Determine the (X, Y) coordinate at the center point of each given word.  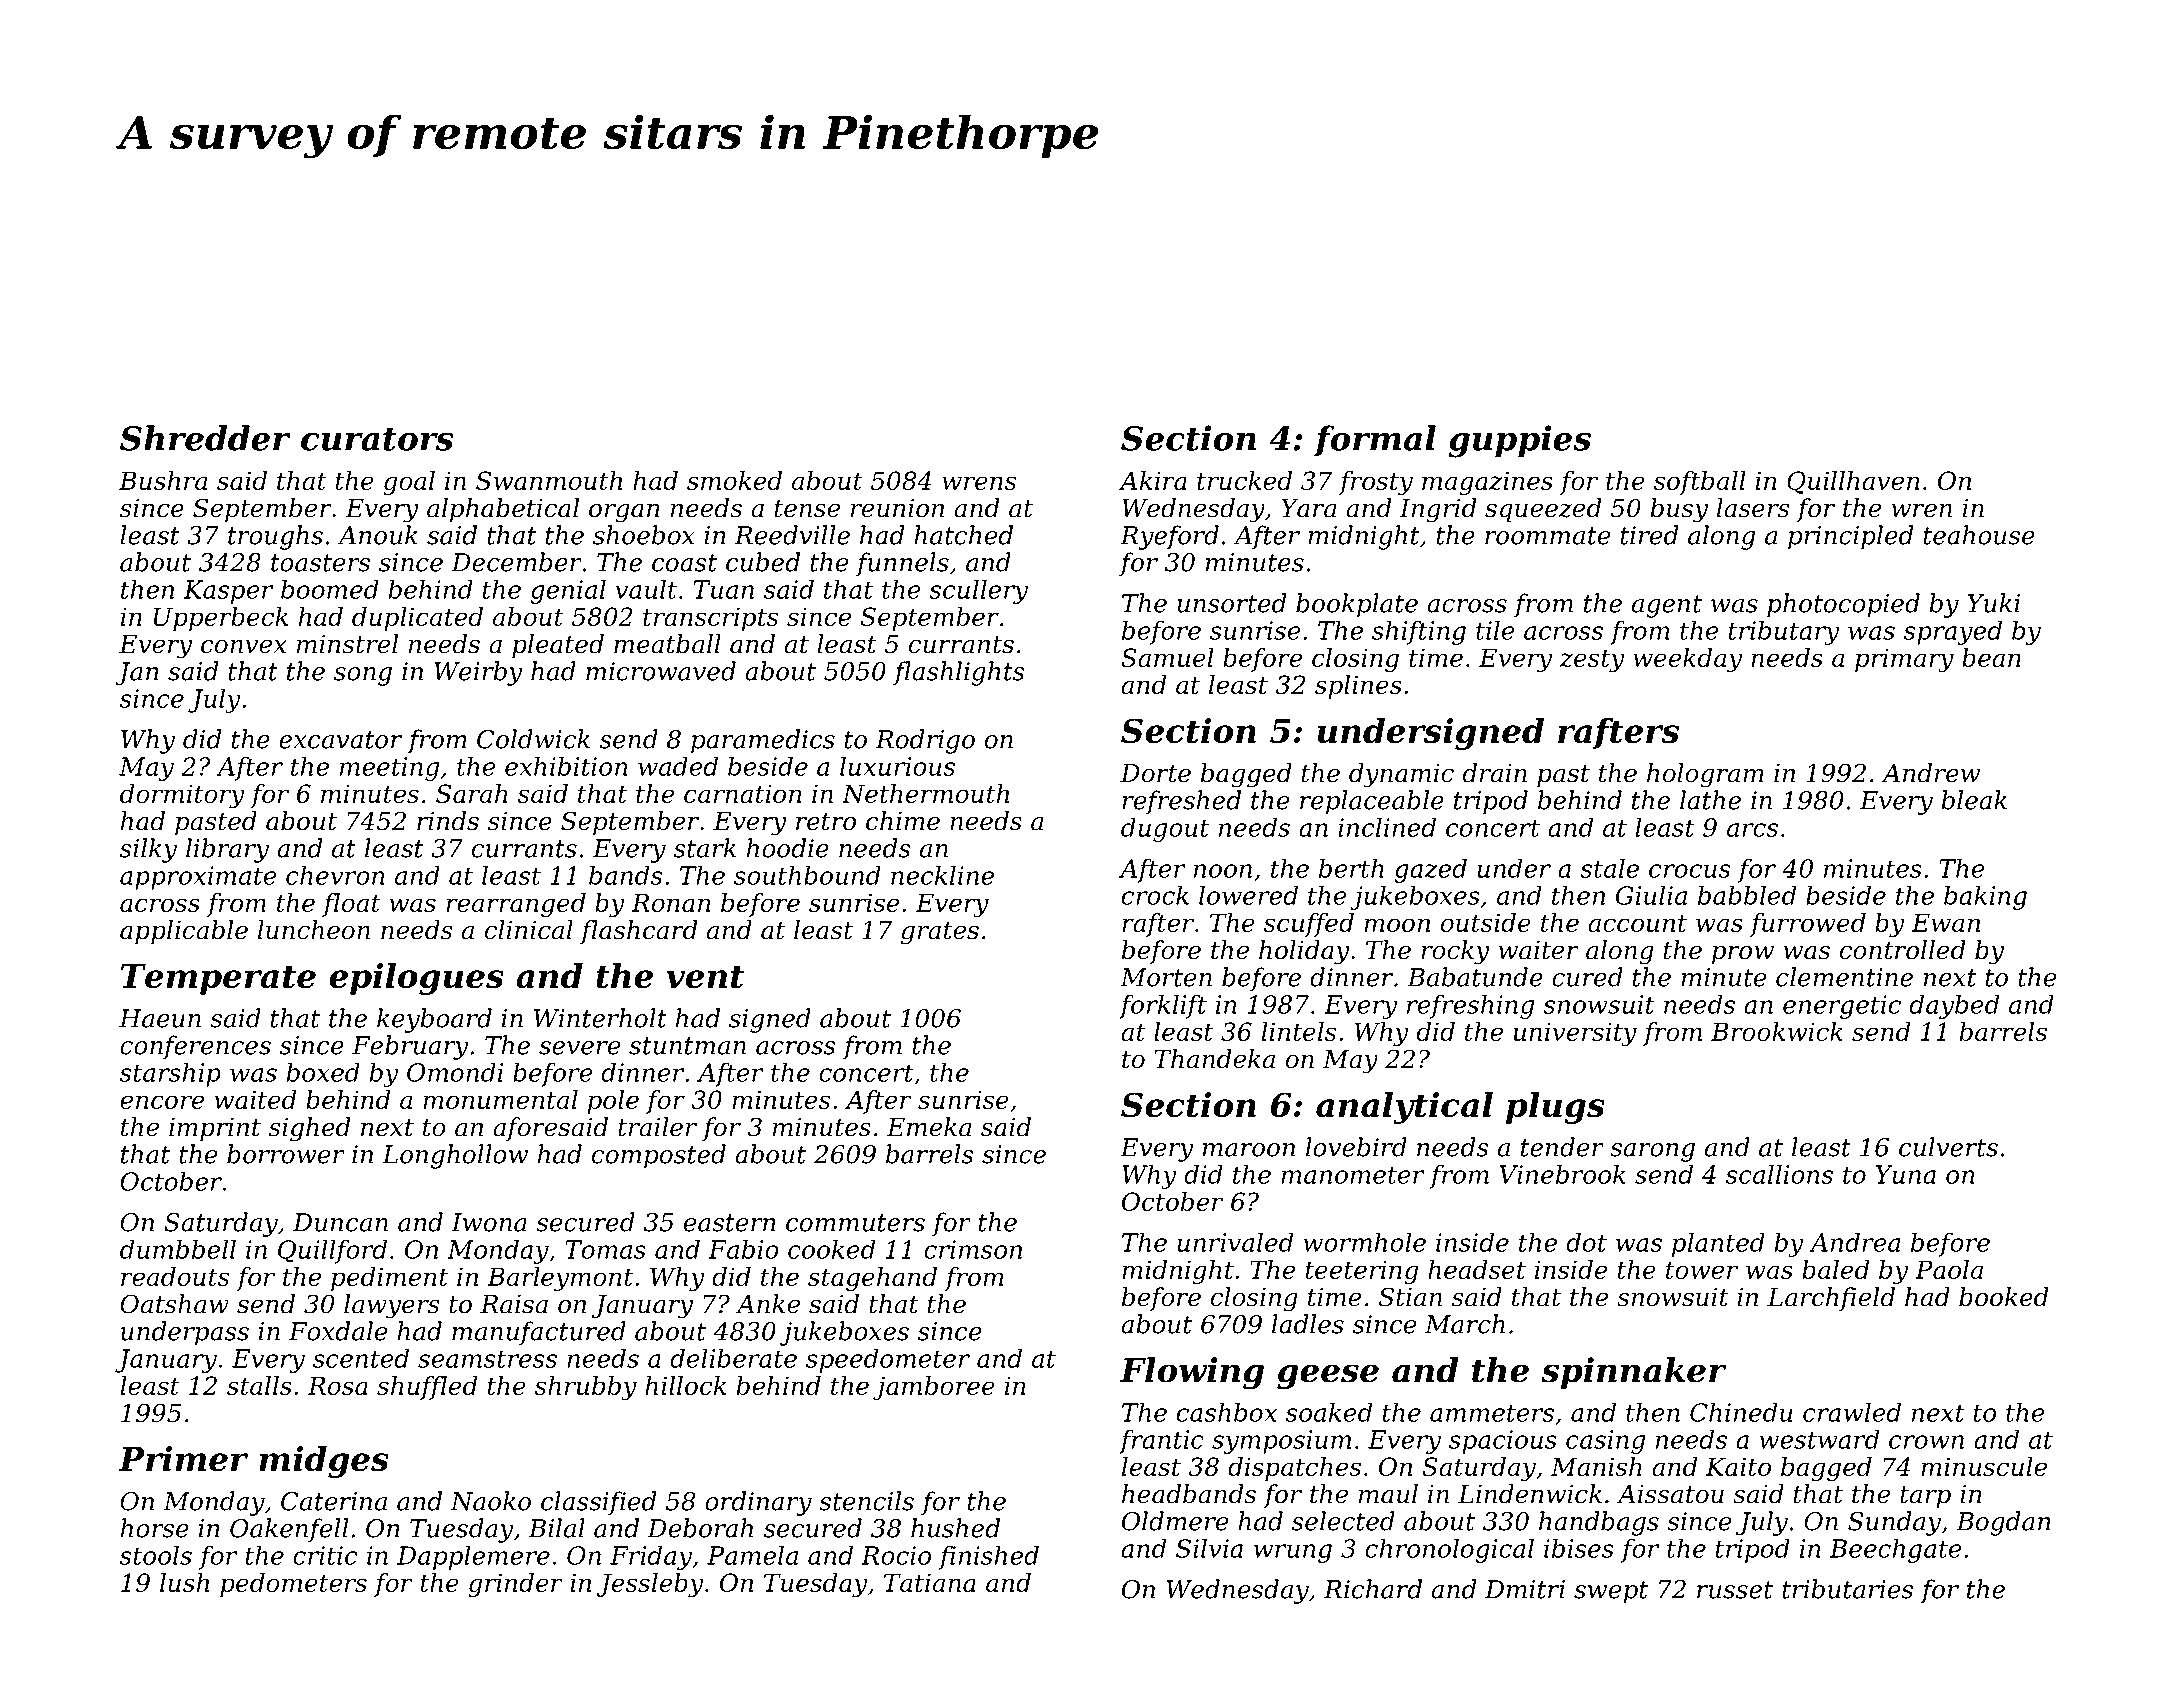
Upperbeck (221, 619)
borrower (286, 1154)
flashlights (959, 673)
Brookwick (1777, 1031)
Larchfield (1831, 1299)
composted (659, 1156)
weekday (1687, 660)
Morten (1166, 977)
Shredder (205, 438)
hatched (963, 535)
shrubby (586, 1388)
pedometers (293, 1585)
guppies (1520, 441)
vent (705, 976)
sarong (1652, 1152)
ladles (1308, 1324)
